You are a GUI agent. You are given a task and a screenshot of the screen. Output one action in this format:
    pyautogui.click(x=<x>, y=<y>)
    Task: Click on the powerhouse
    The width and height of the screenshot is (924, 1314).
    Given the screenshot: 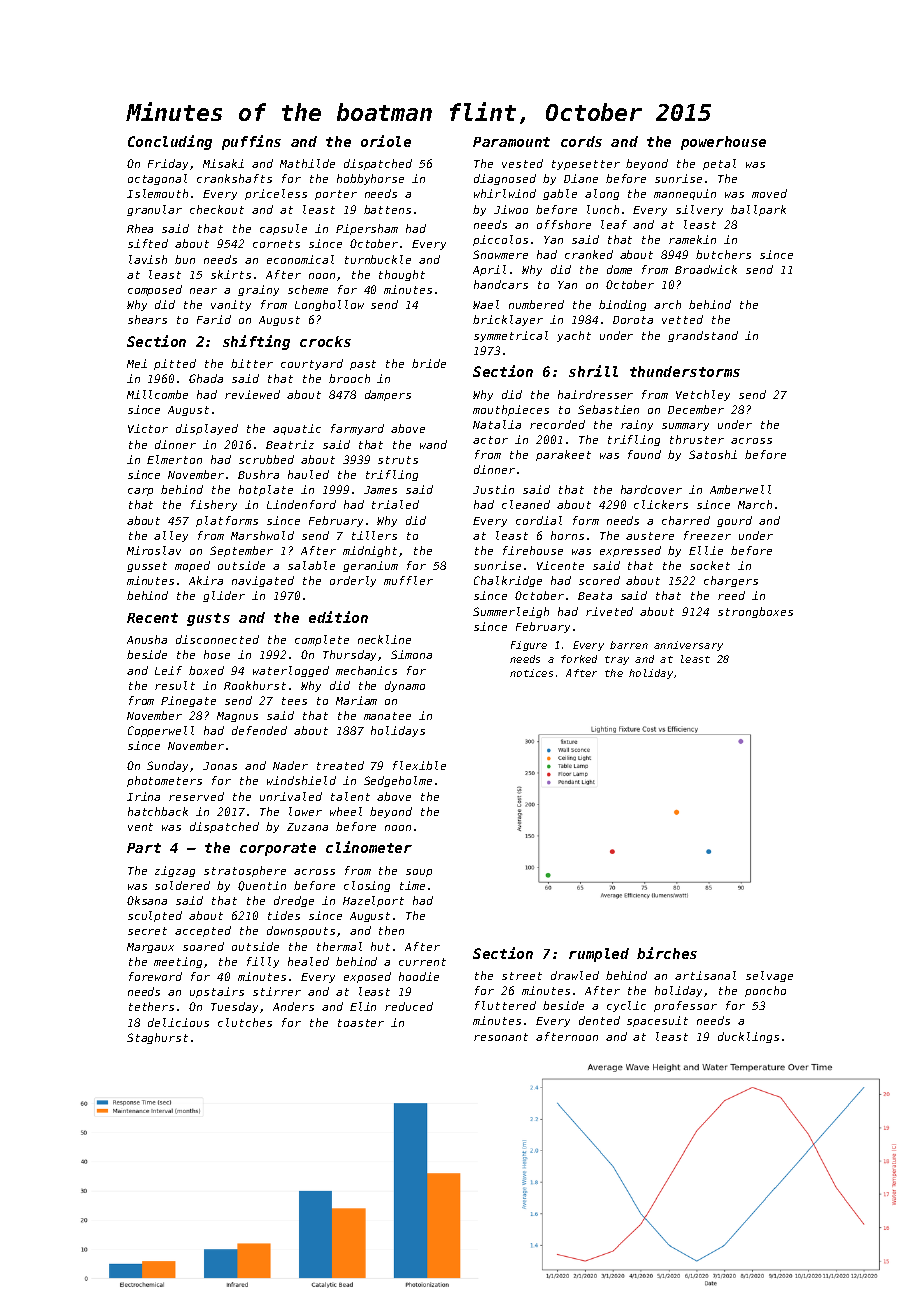 What is the action you would take?
    pyautogui.click(x=723, y=143)
